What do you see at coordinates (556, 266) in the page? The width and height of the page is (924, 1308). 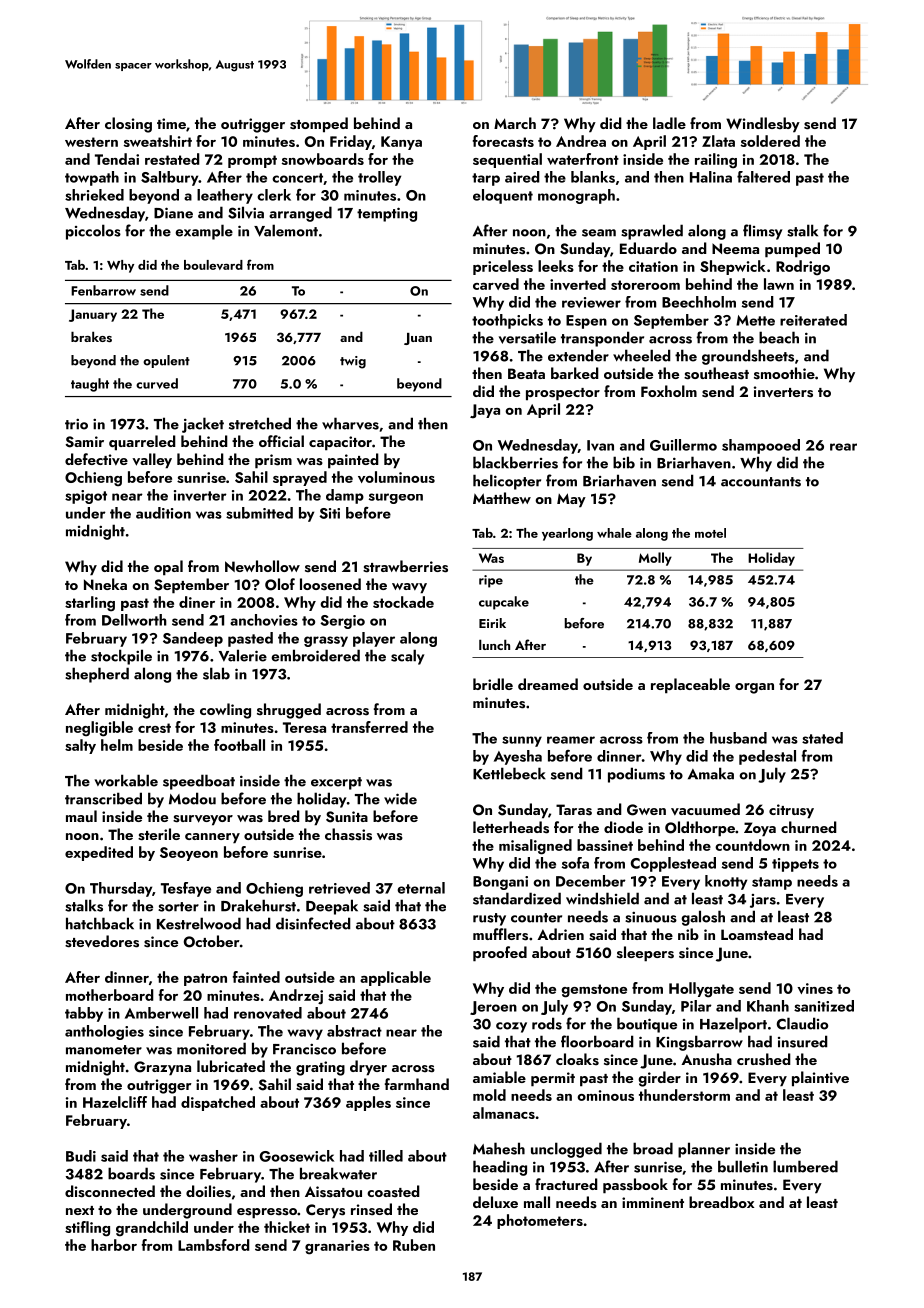 I see `leeks` at bounding box center [556, 266].
